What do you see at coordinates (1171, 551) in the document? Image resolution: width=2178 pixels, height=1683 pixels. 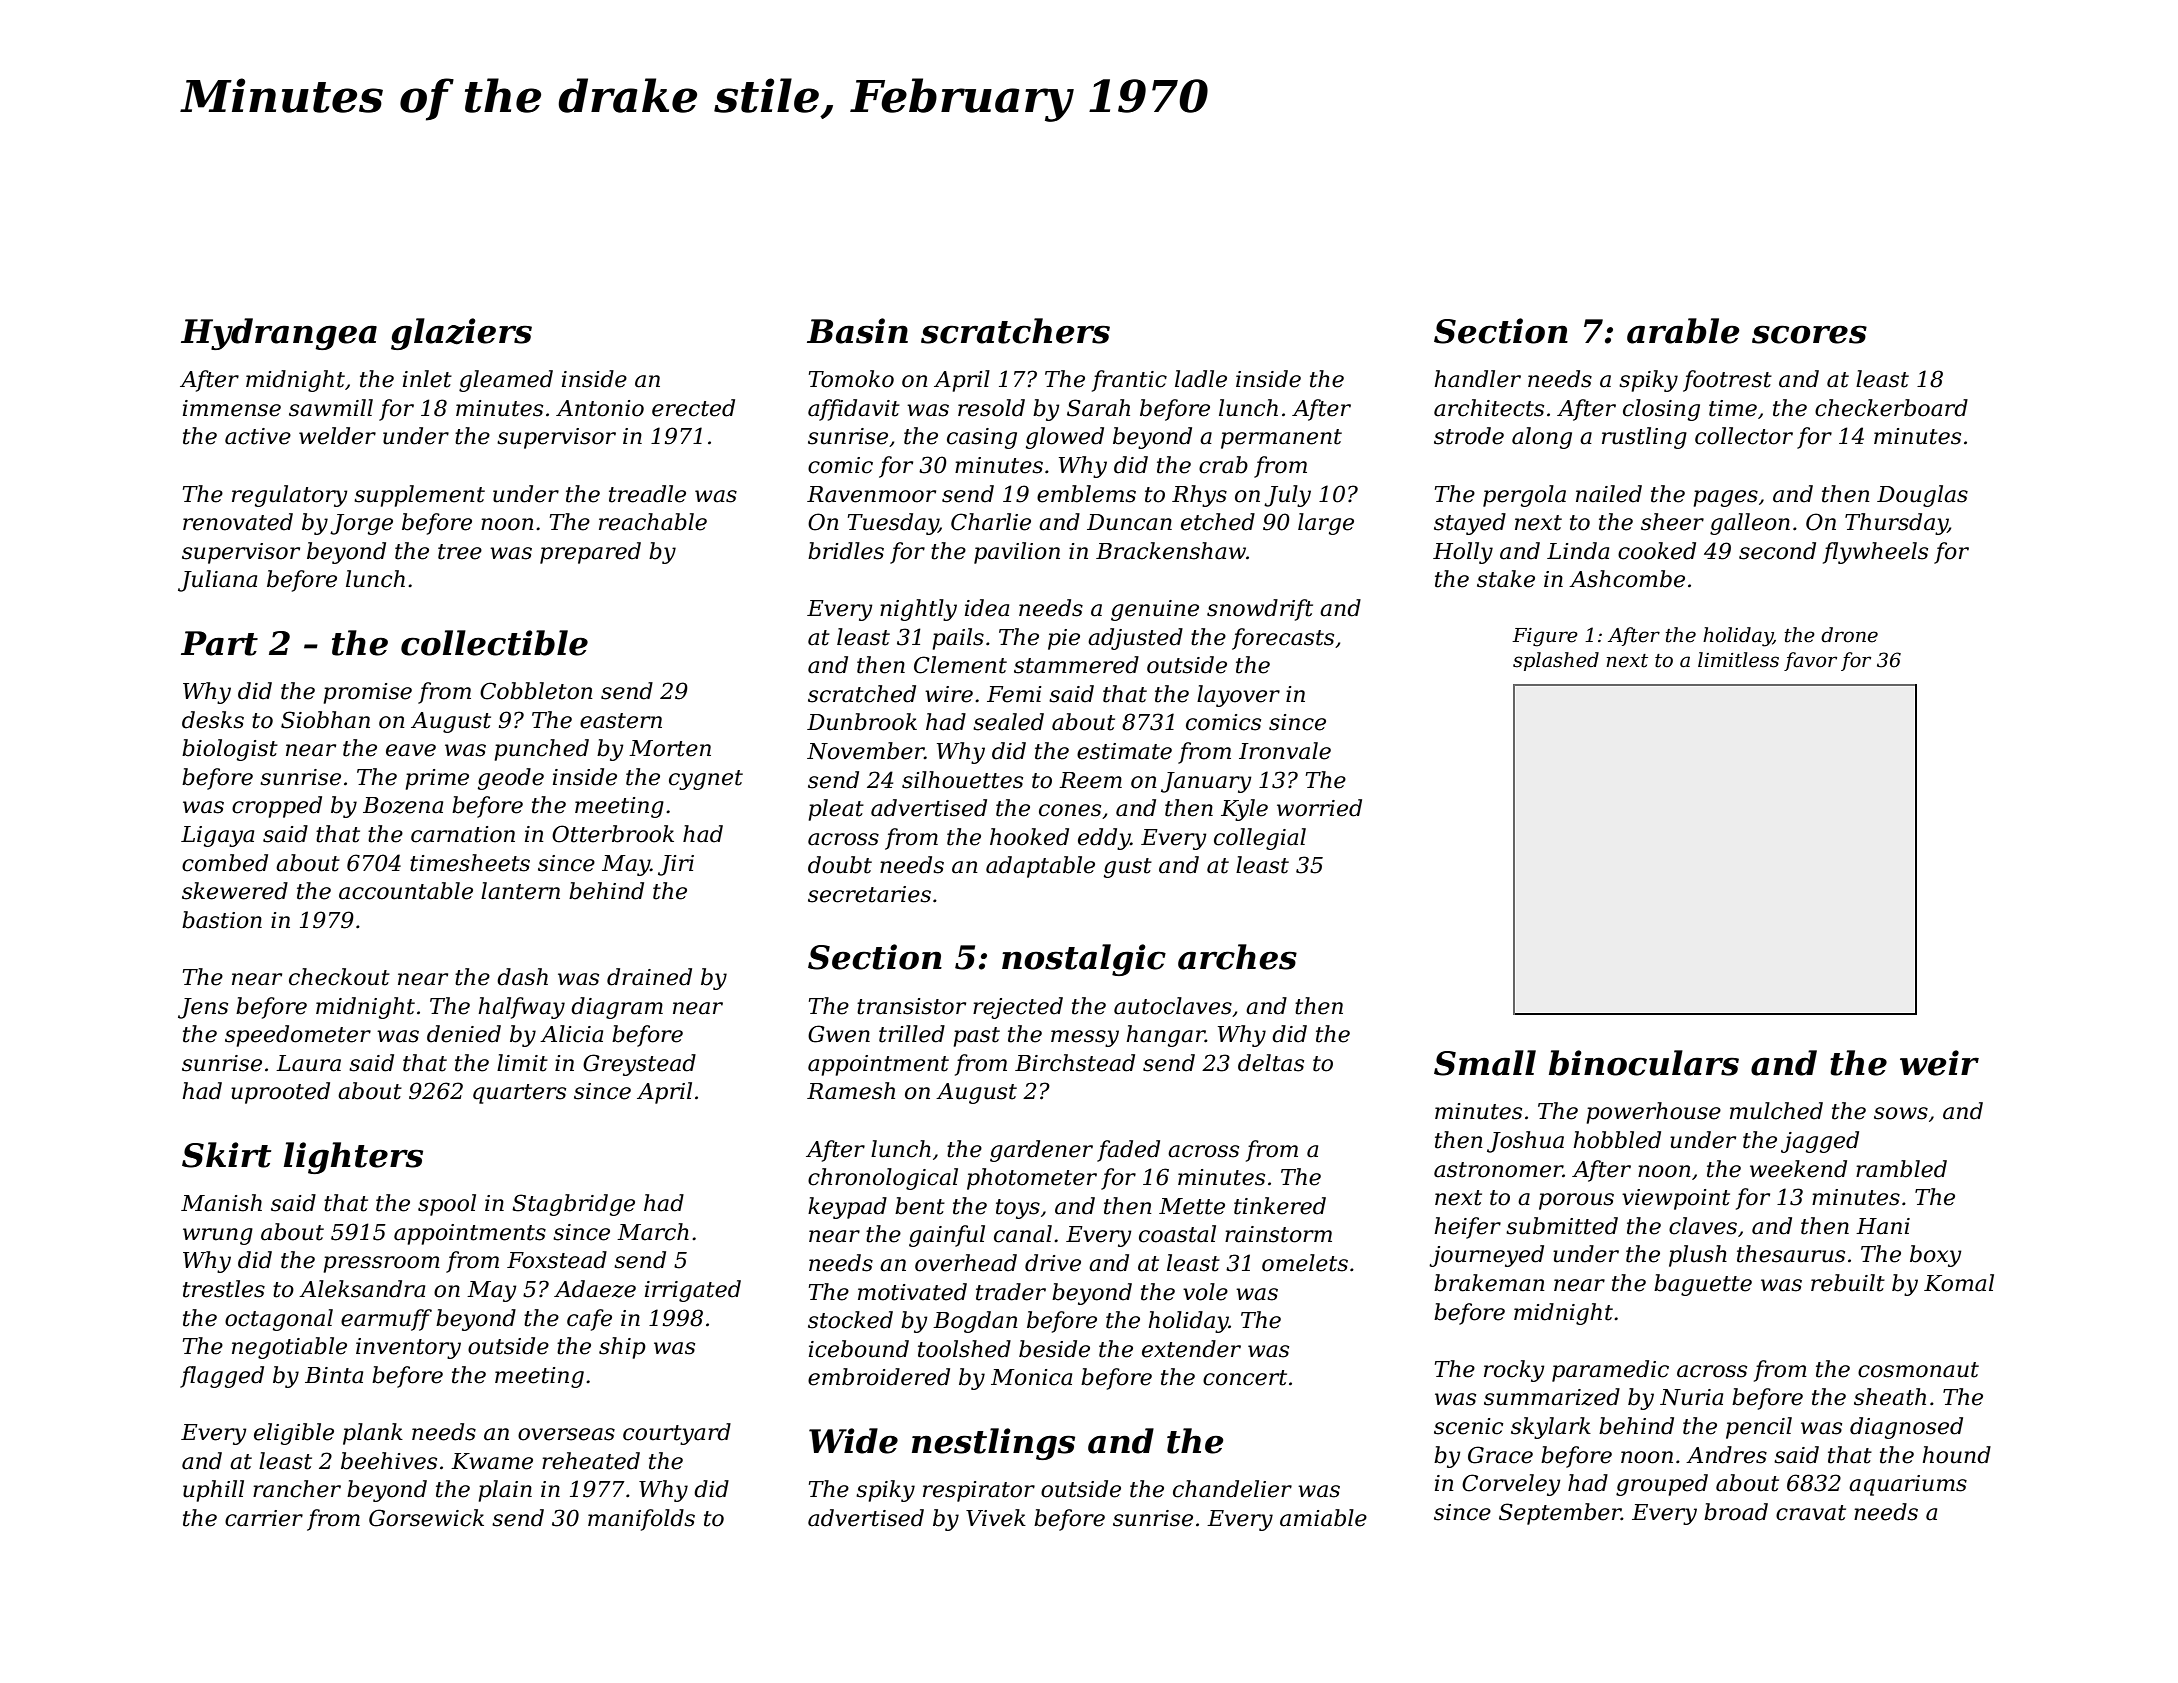 I see `Brackenshaw` at bounding box center [1171, 551].
